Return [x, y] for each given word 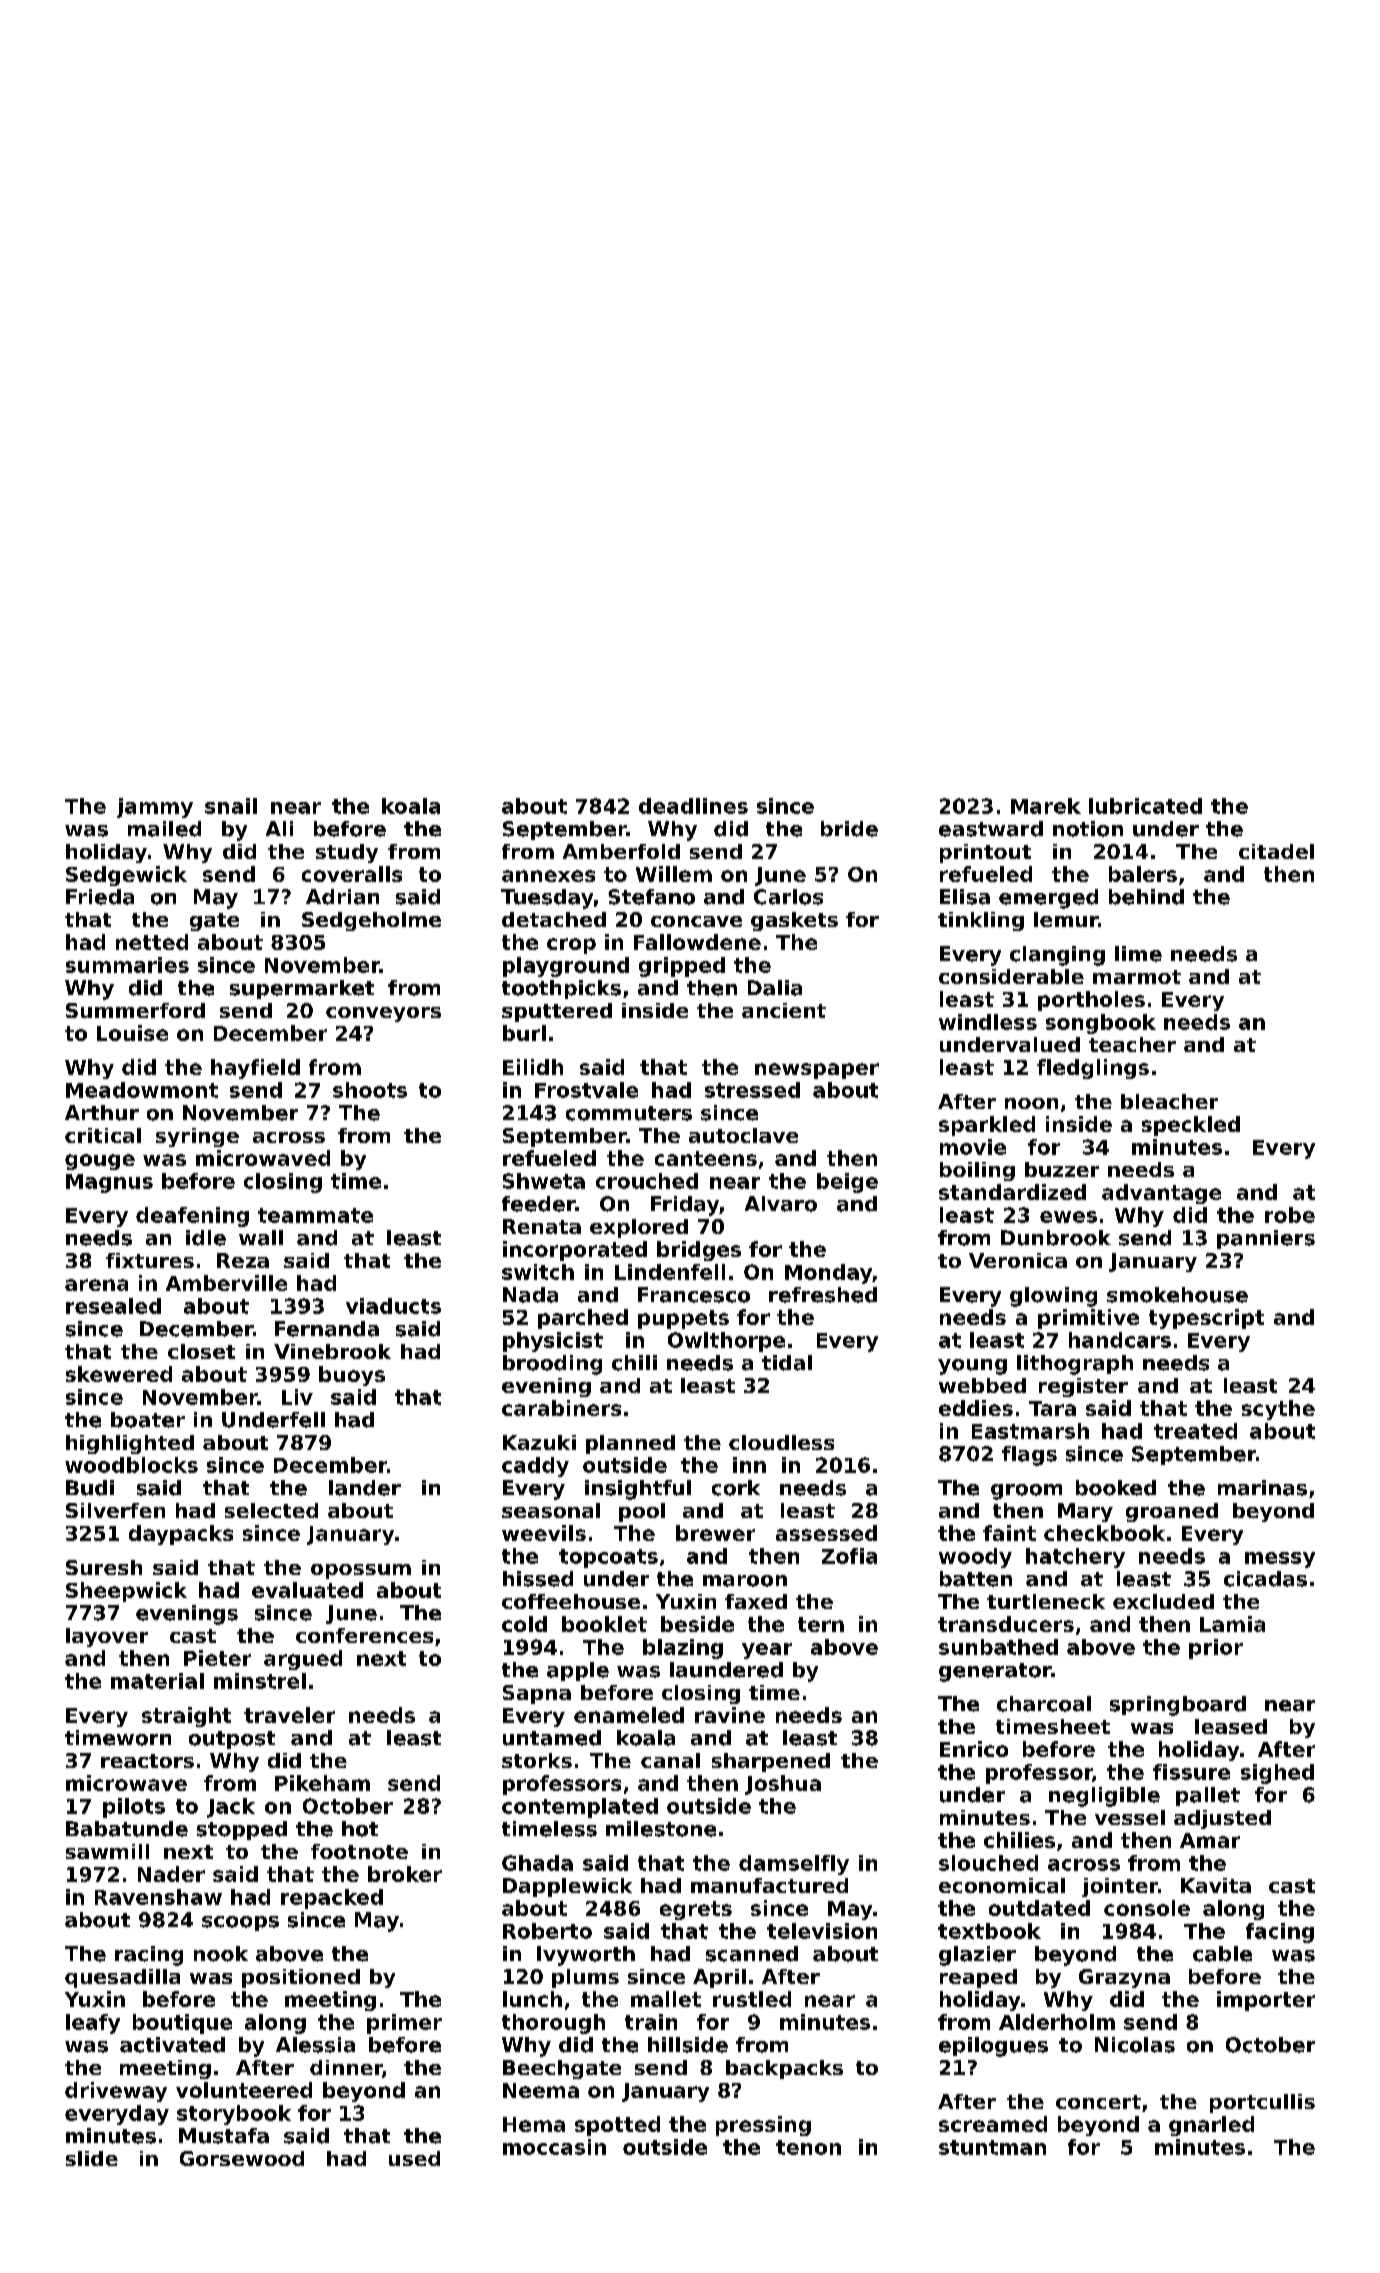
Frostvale [586, 1090]
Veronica [1018, 1260]
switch [538, 1272]
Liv [297, 1397]
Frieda [100, 897]
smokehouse [1177, 1295]
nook [221, 1954]
